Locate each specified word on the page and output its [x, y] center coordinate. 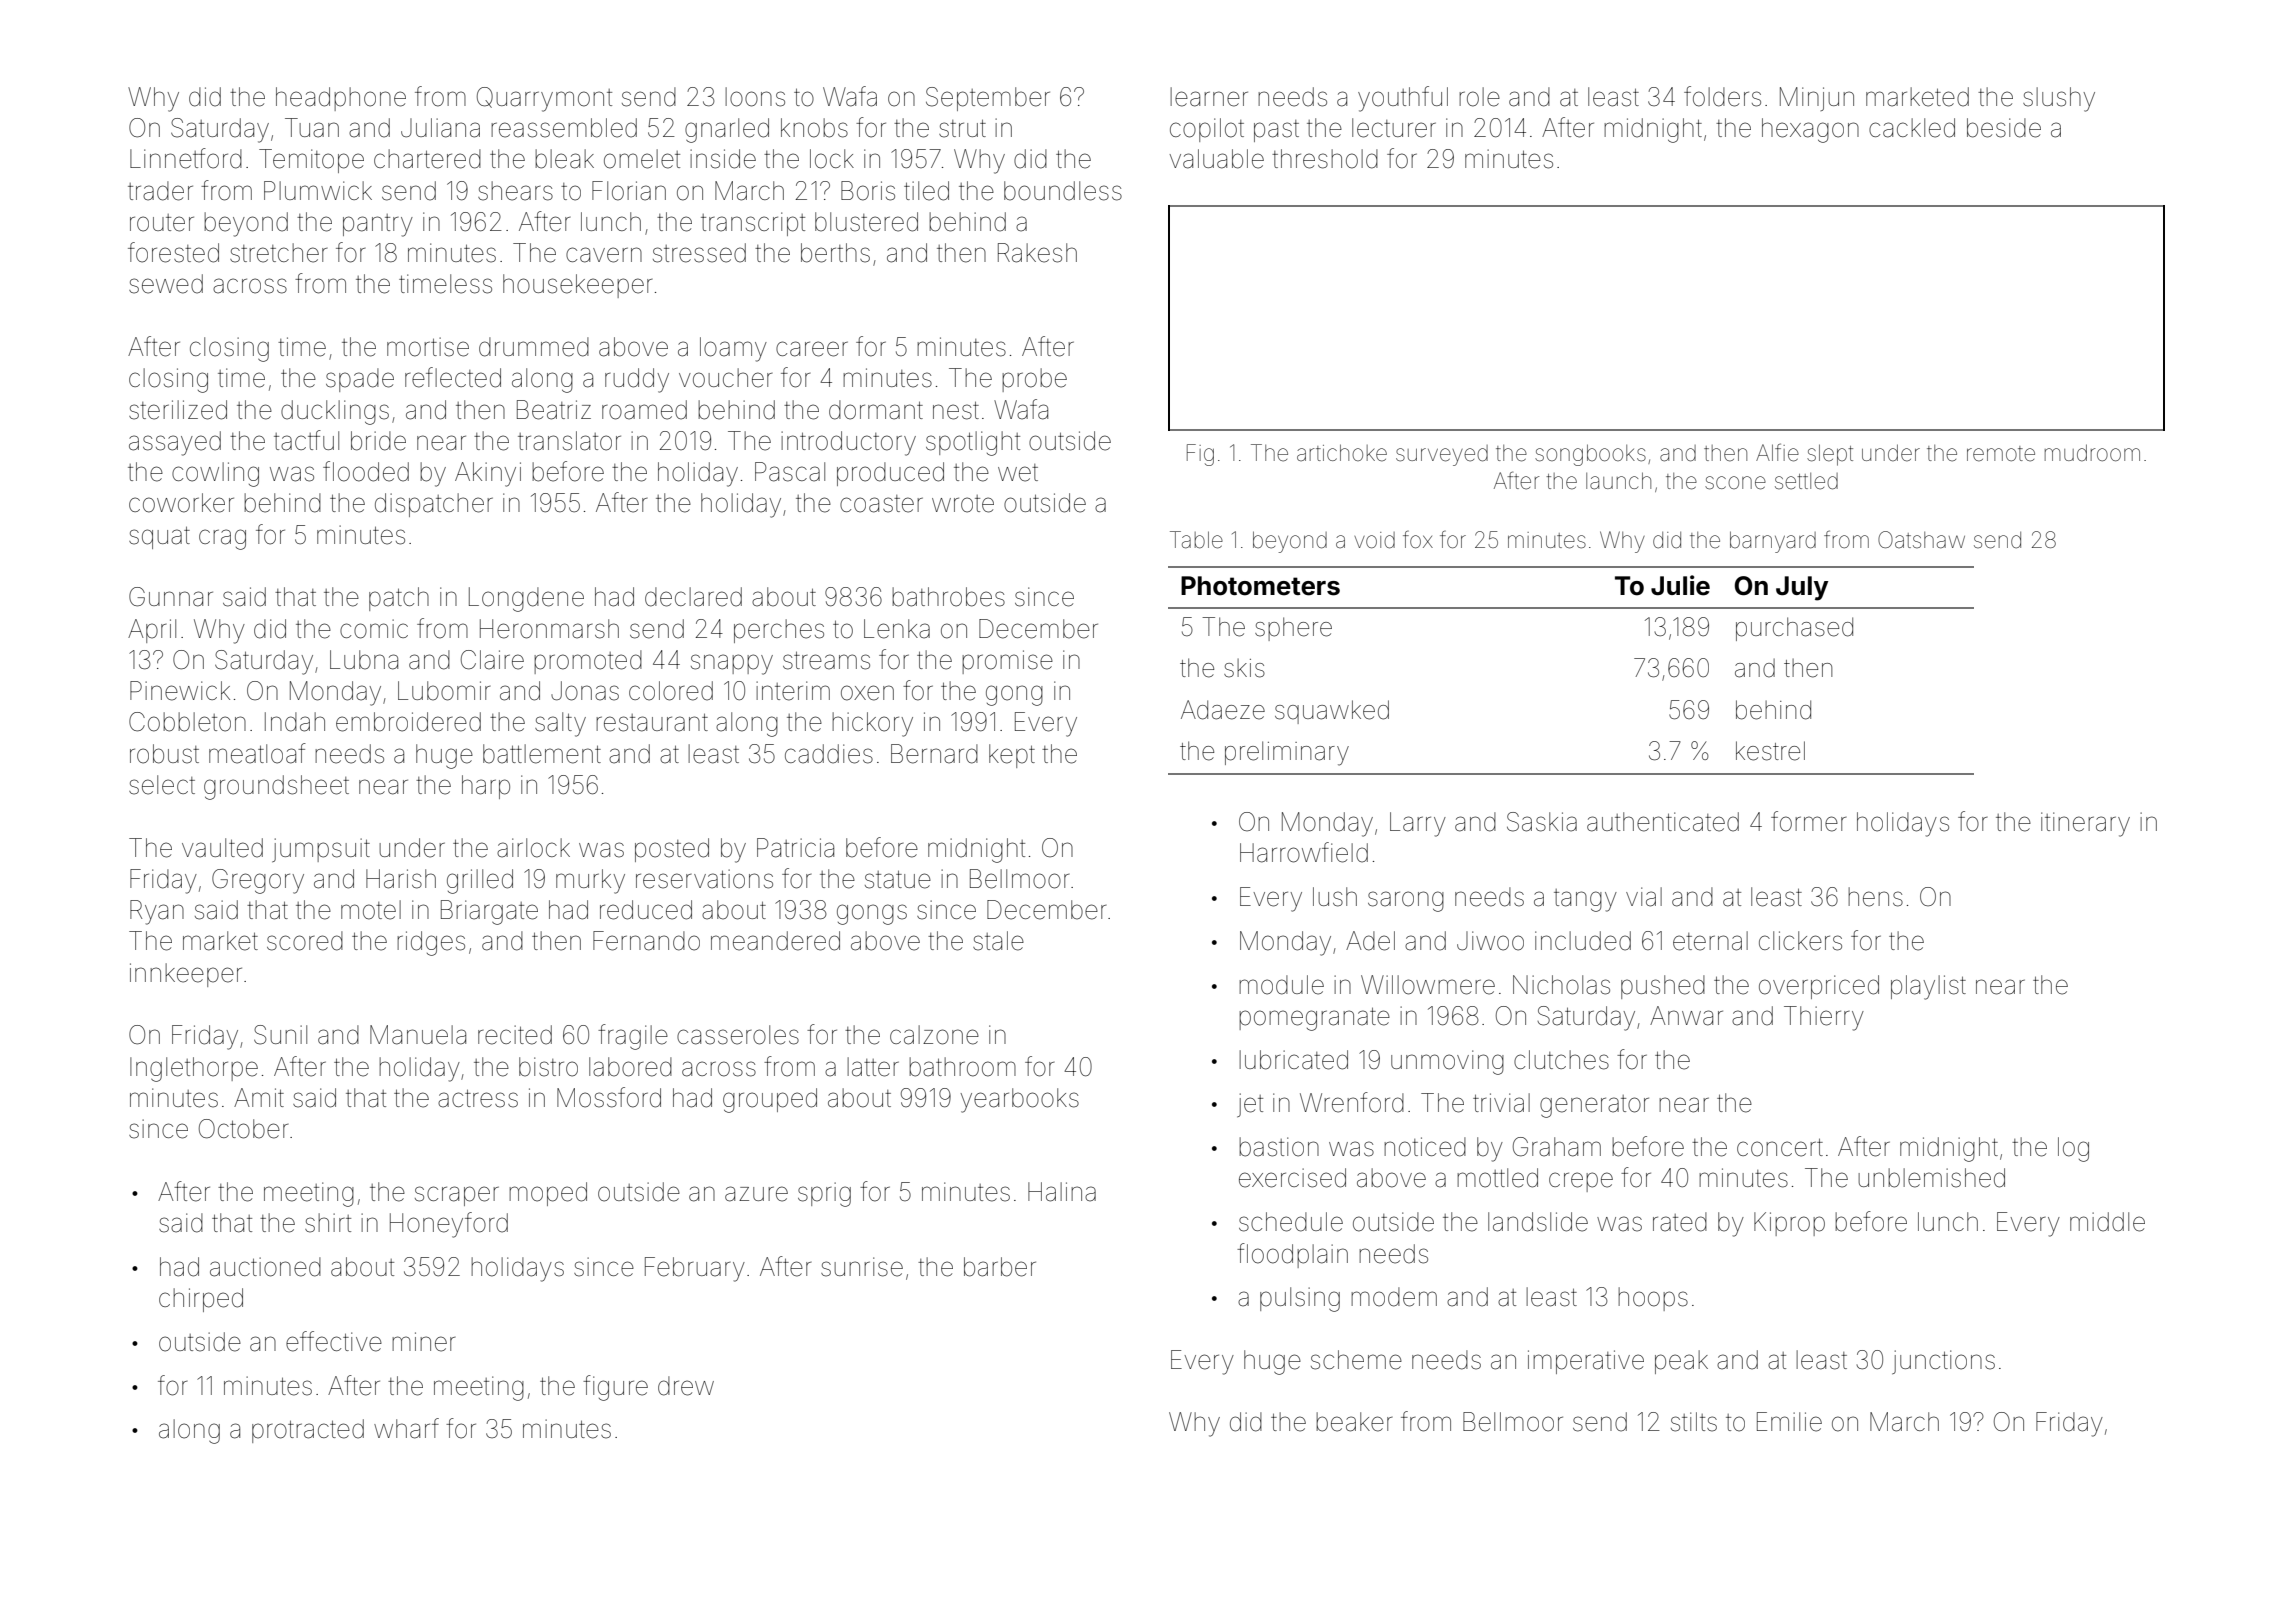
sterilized [178, 410]
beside [2004, 128]
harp [486, 787]
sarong [1406, 901]
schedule [1291, 1222]
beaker [1354, 1422]
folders [1722, 96]
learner [1209, 97]
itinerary [2085, 824]
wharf [406, 1428]
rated [1680, 1222]
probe [1034, 380]
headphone [341, 99]
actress [478, 1098]
